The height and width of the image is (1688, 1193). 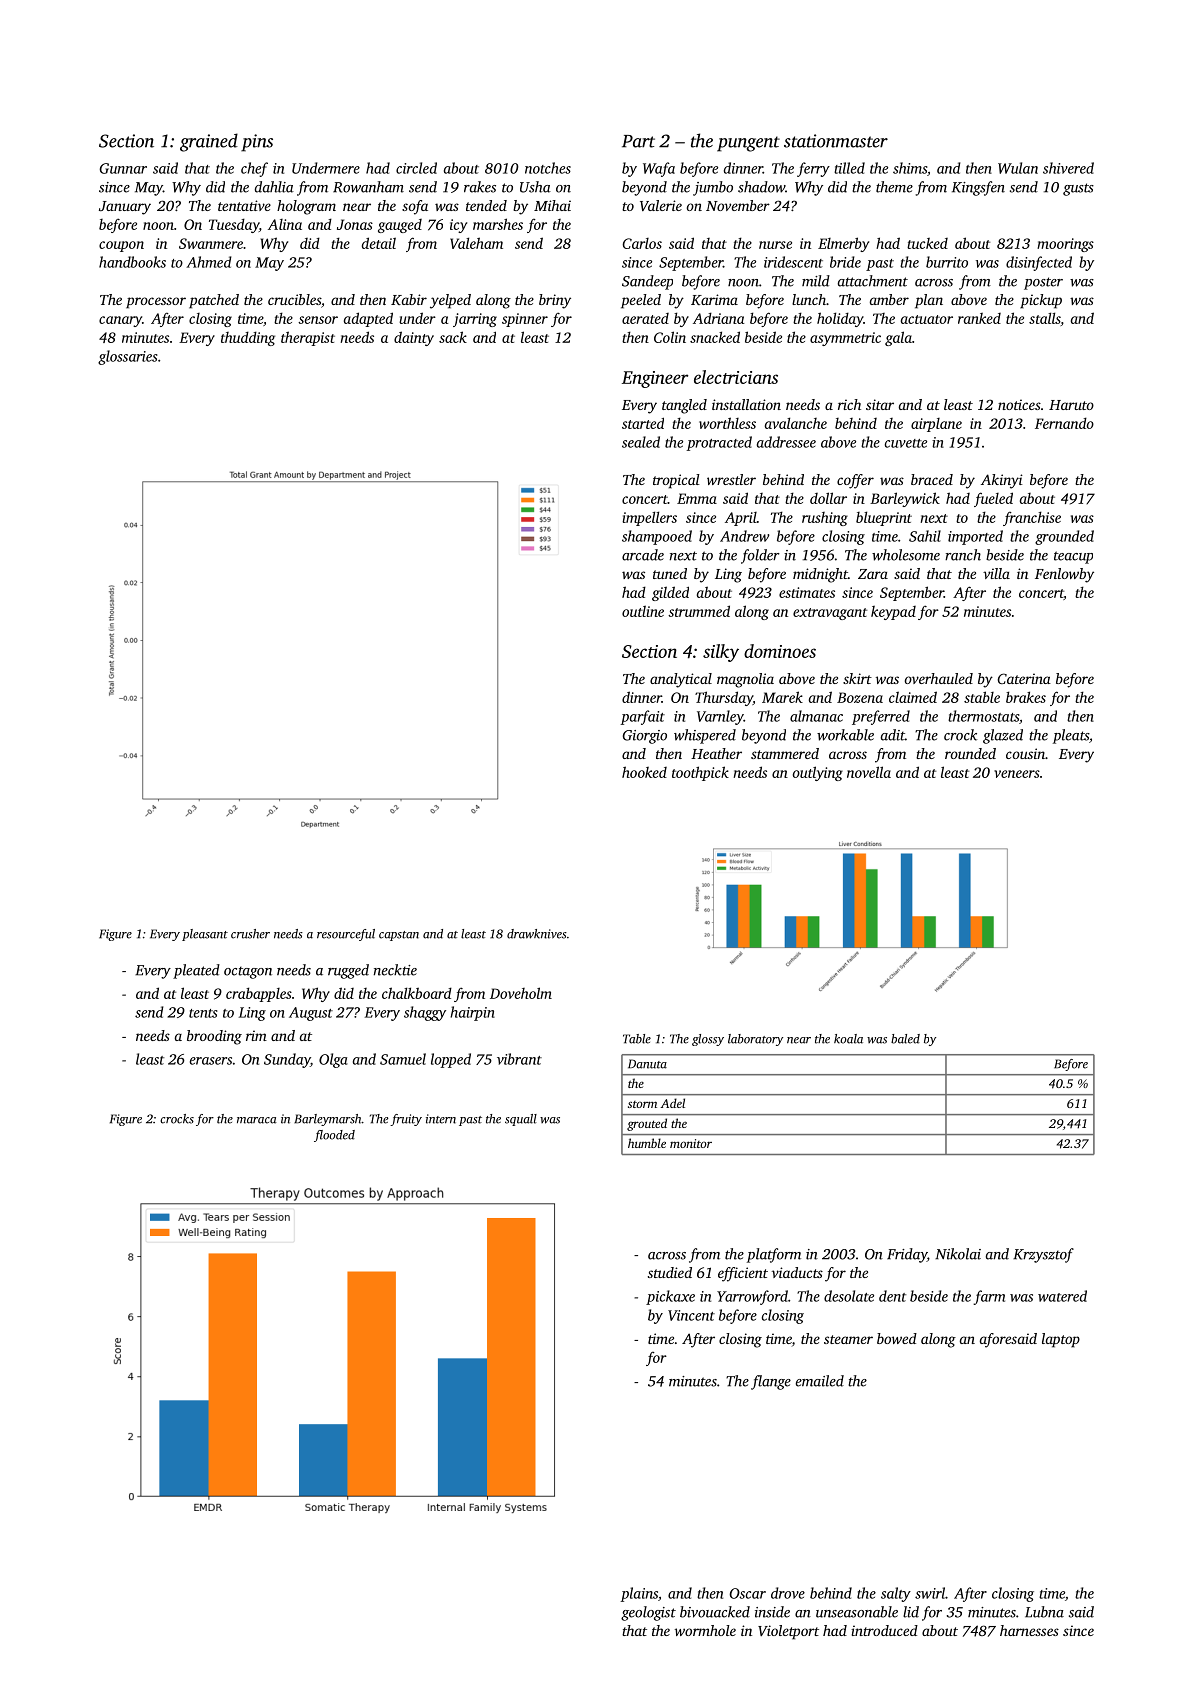 I want to click on capstan, so click(x=399, y=936).
